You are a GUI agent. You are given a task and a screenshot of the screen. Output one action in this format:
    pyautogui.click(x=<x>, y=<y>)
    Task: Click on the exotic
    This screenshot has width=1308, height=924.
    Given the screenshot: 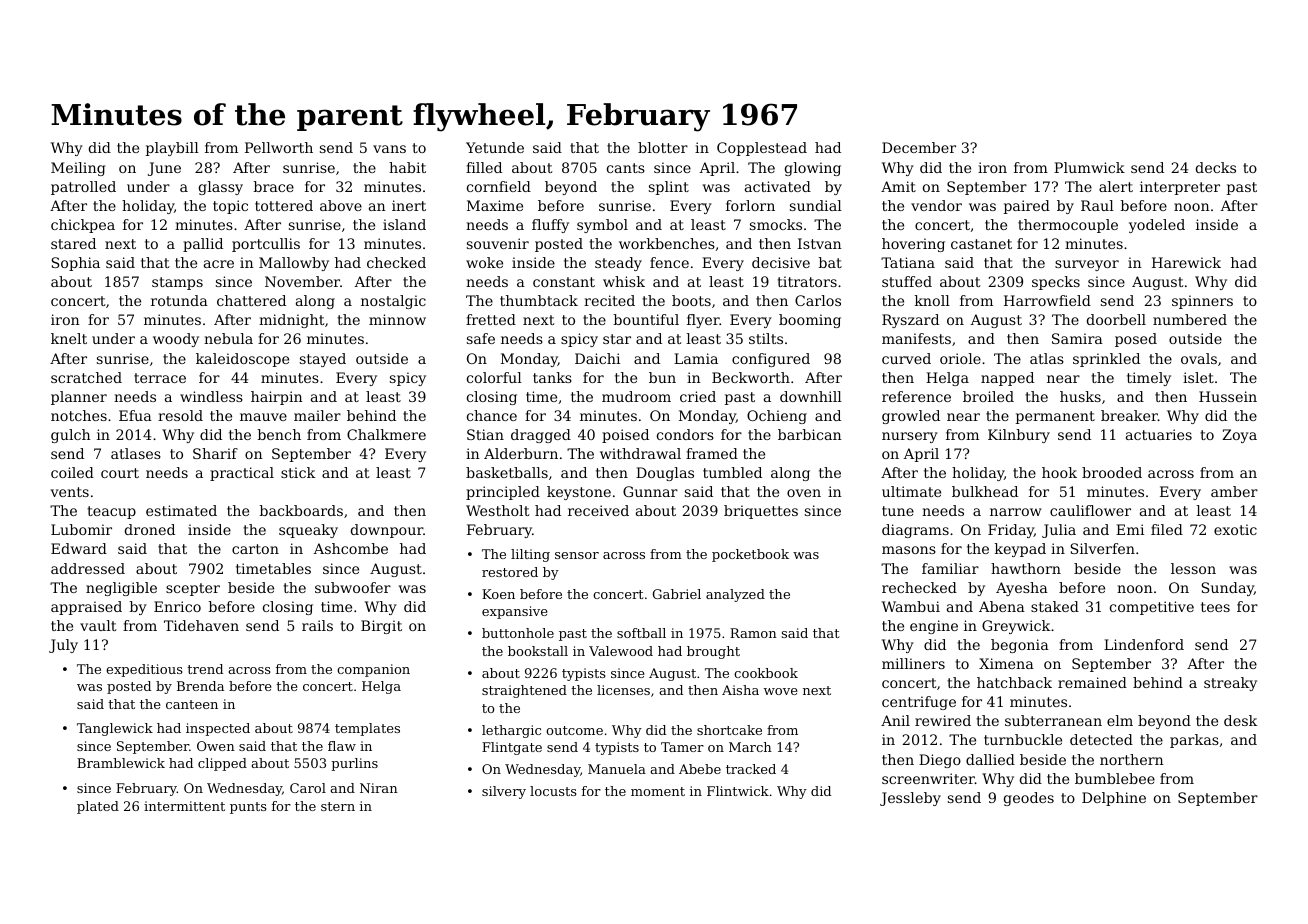 What is the action you would take?
    pyautogui.click(x=1235, y=529)
